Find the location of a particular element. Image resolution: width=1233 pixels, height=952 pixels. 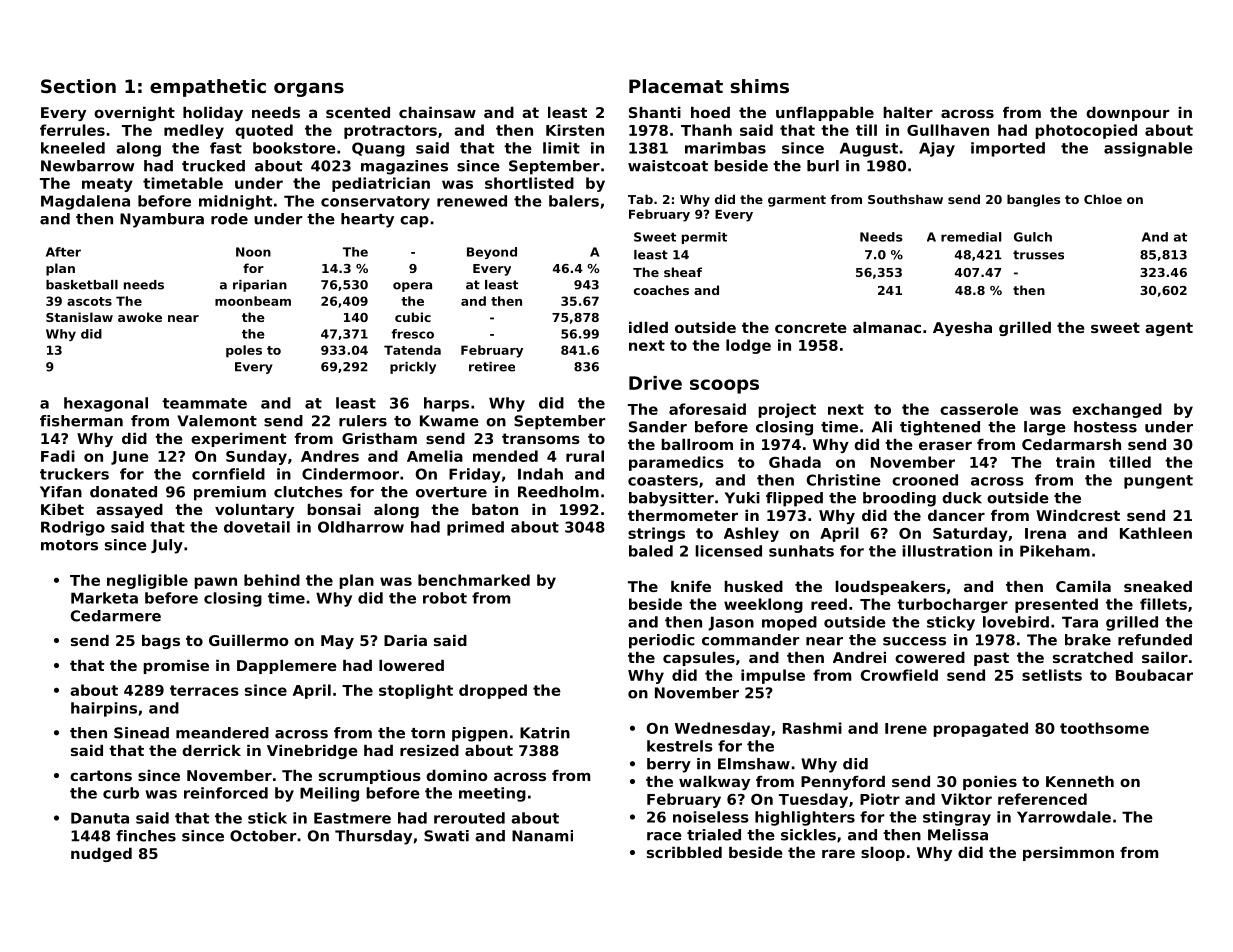

awoke is located at coordinates (140, 317).
